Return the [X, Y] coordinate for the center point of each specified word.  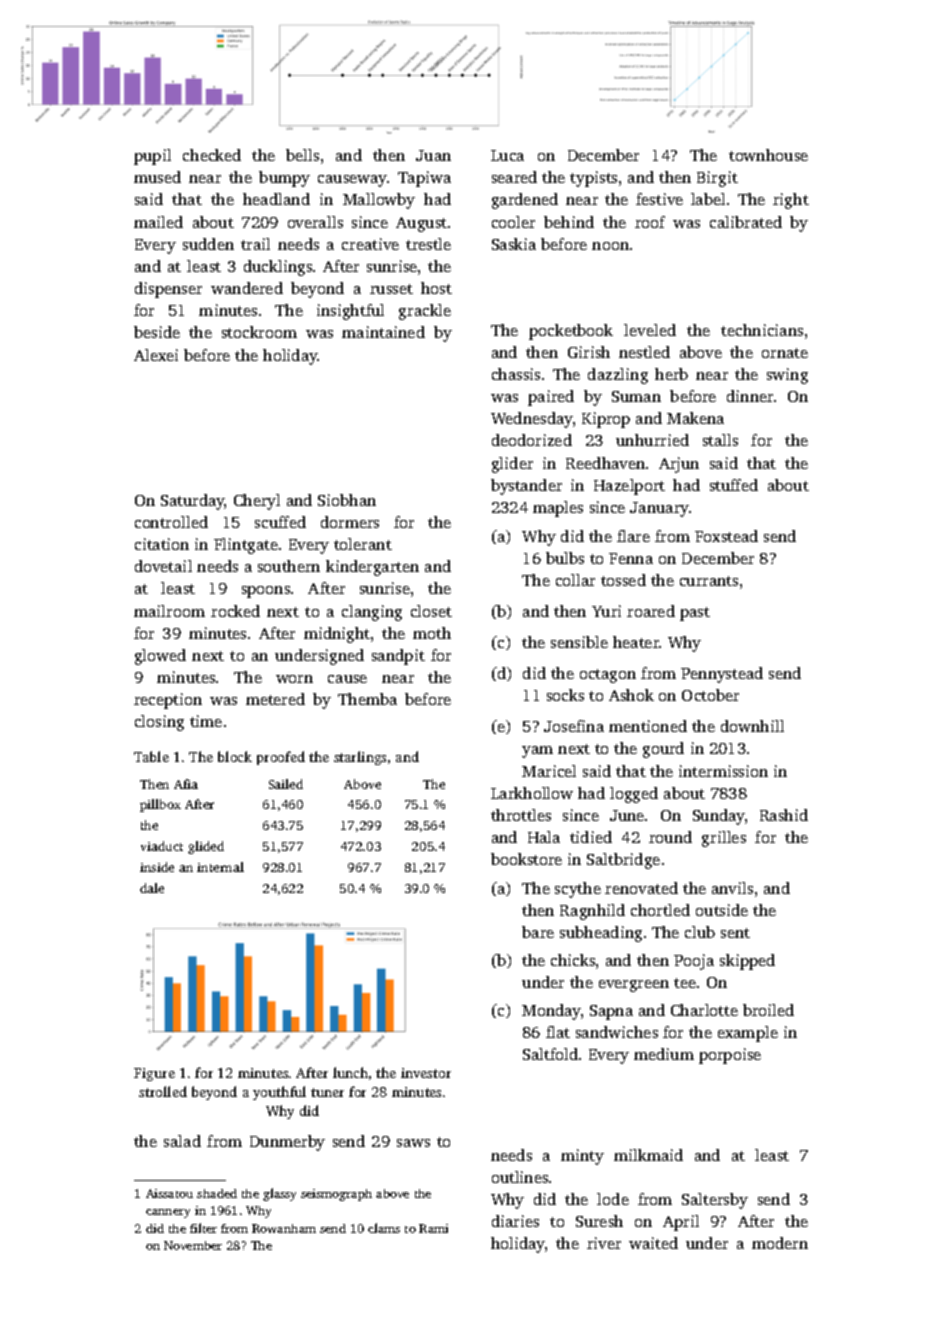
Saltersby [715, 1201]
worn [294, 679]
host [436, 288]
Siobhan [347, 500]
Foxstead [726, 536]
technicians [762, 330]
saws [413, 1143]
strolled [163, 1091]
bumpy [284, 179]
